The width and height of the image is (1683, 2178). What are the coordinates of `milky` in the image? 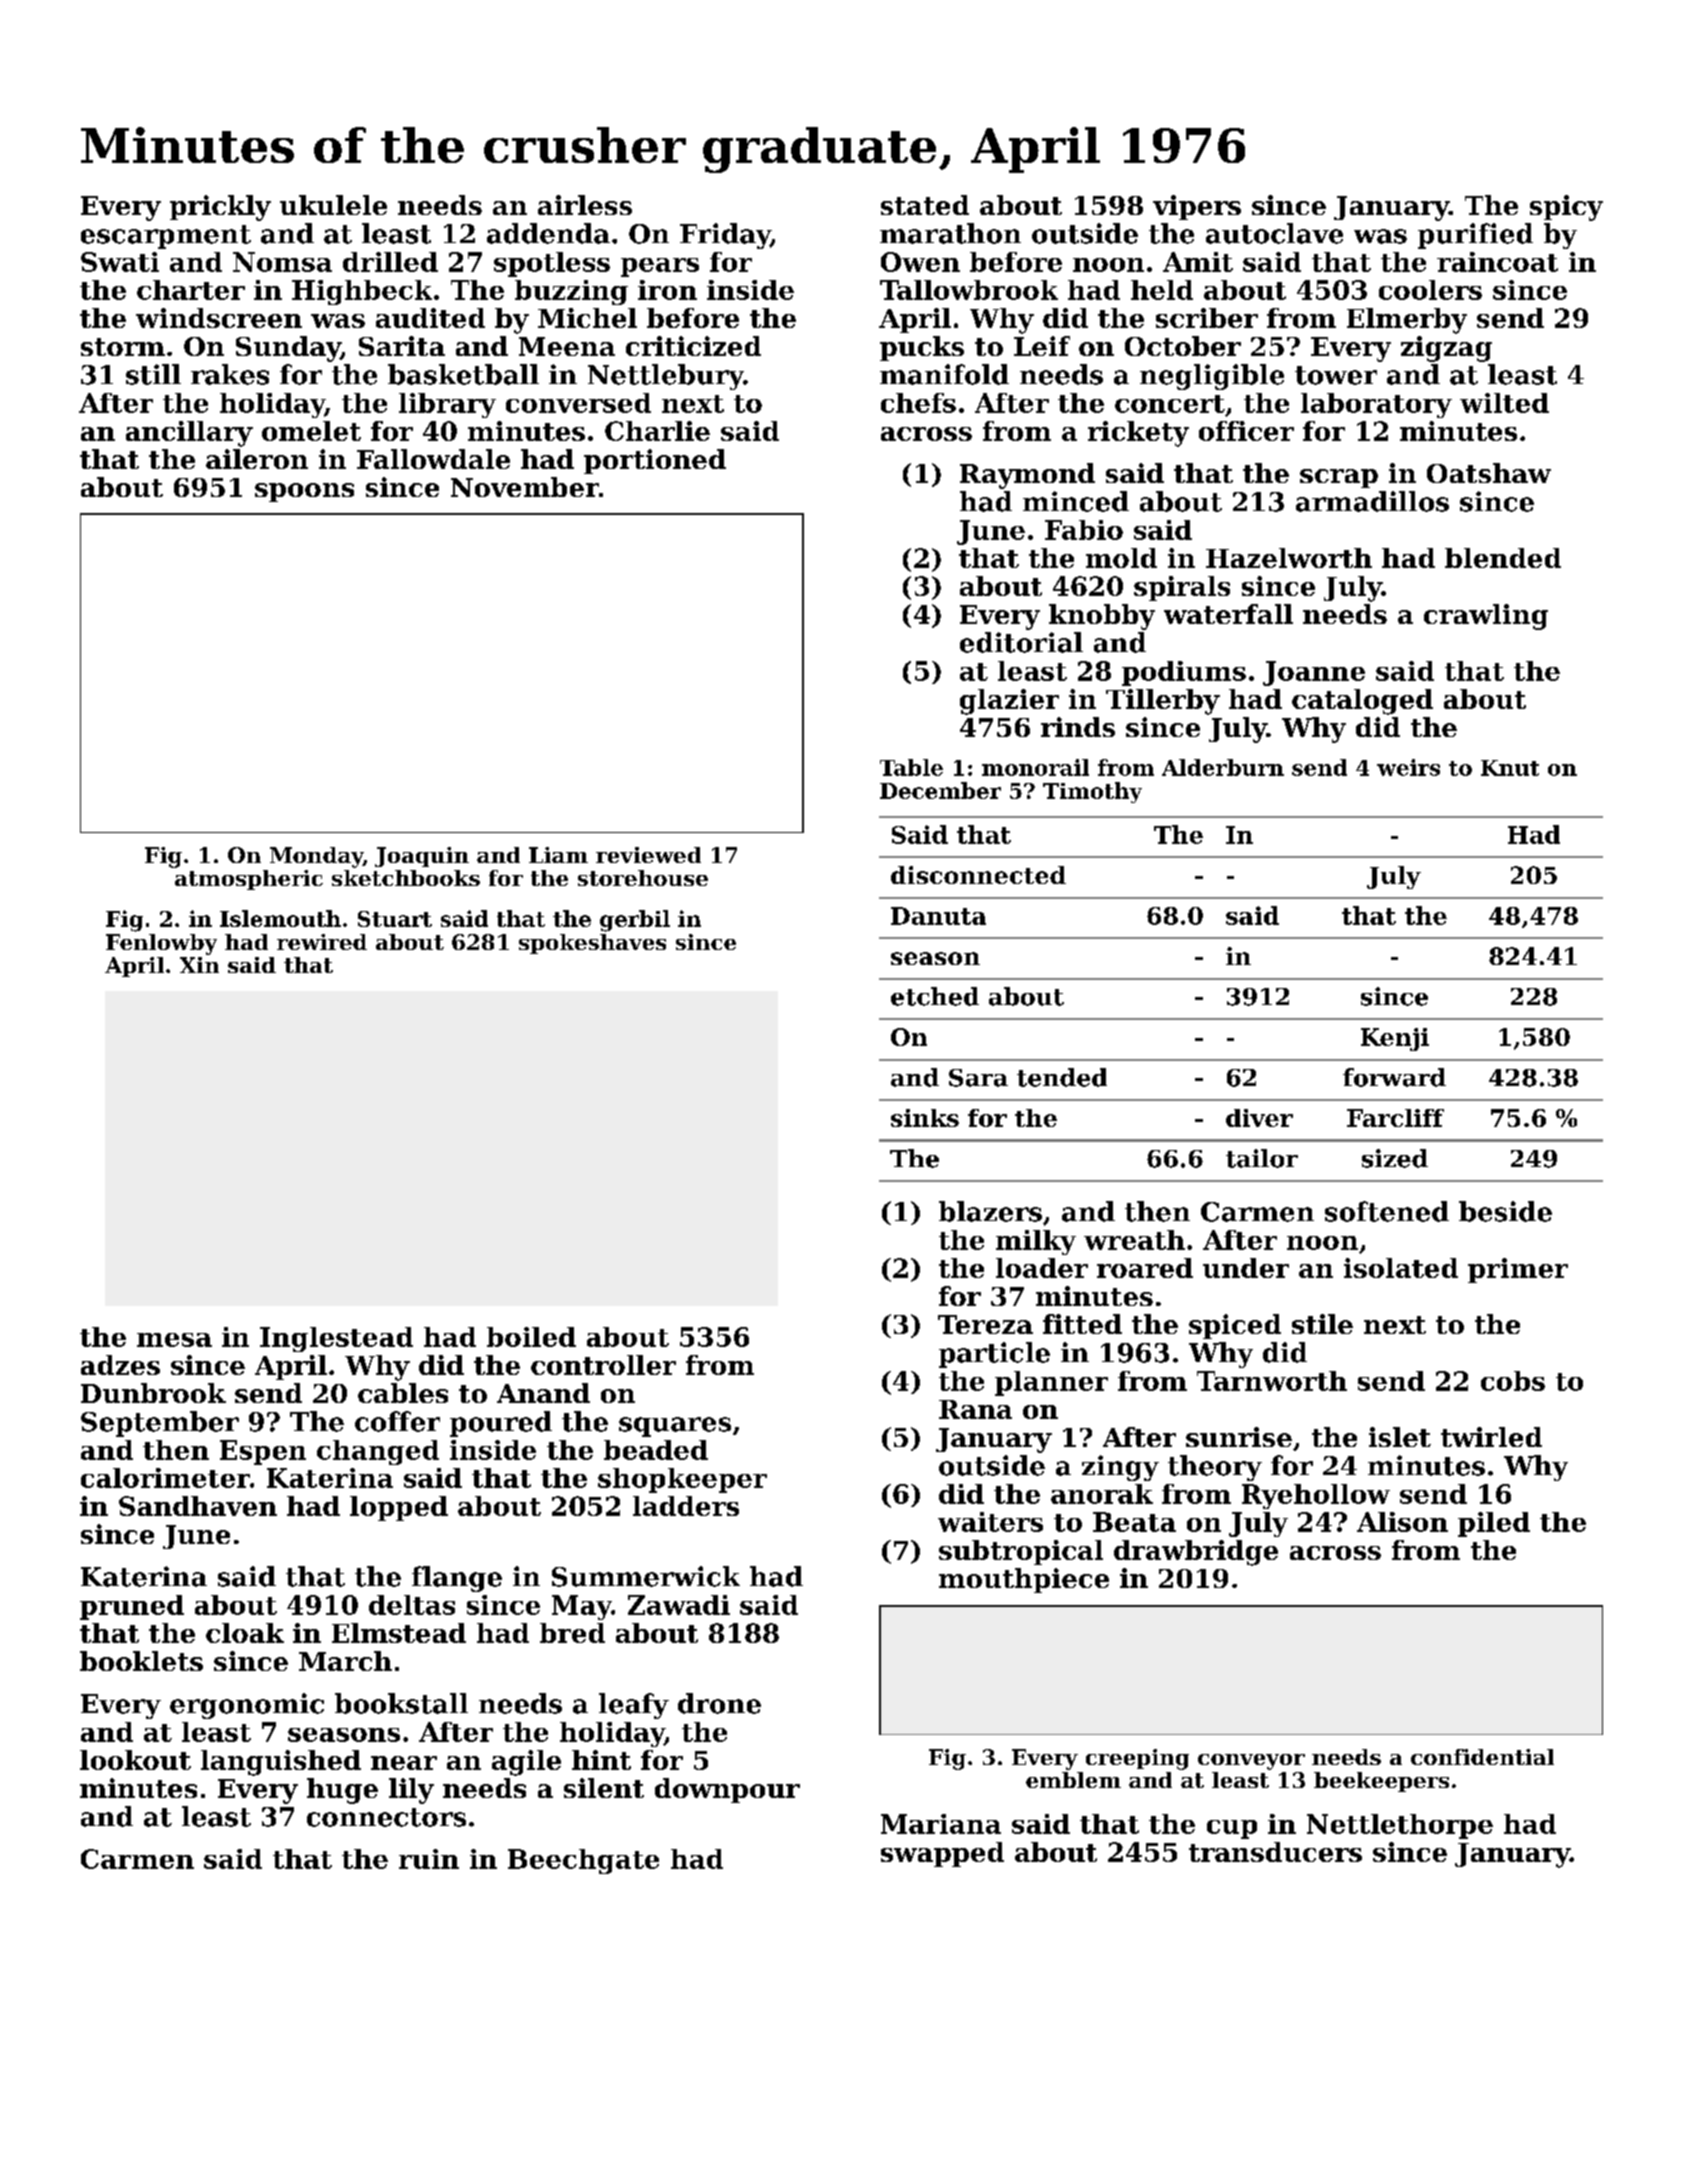 It's located at (1036, 1242).
